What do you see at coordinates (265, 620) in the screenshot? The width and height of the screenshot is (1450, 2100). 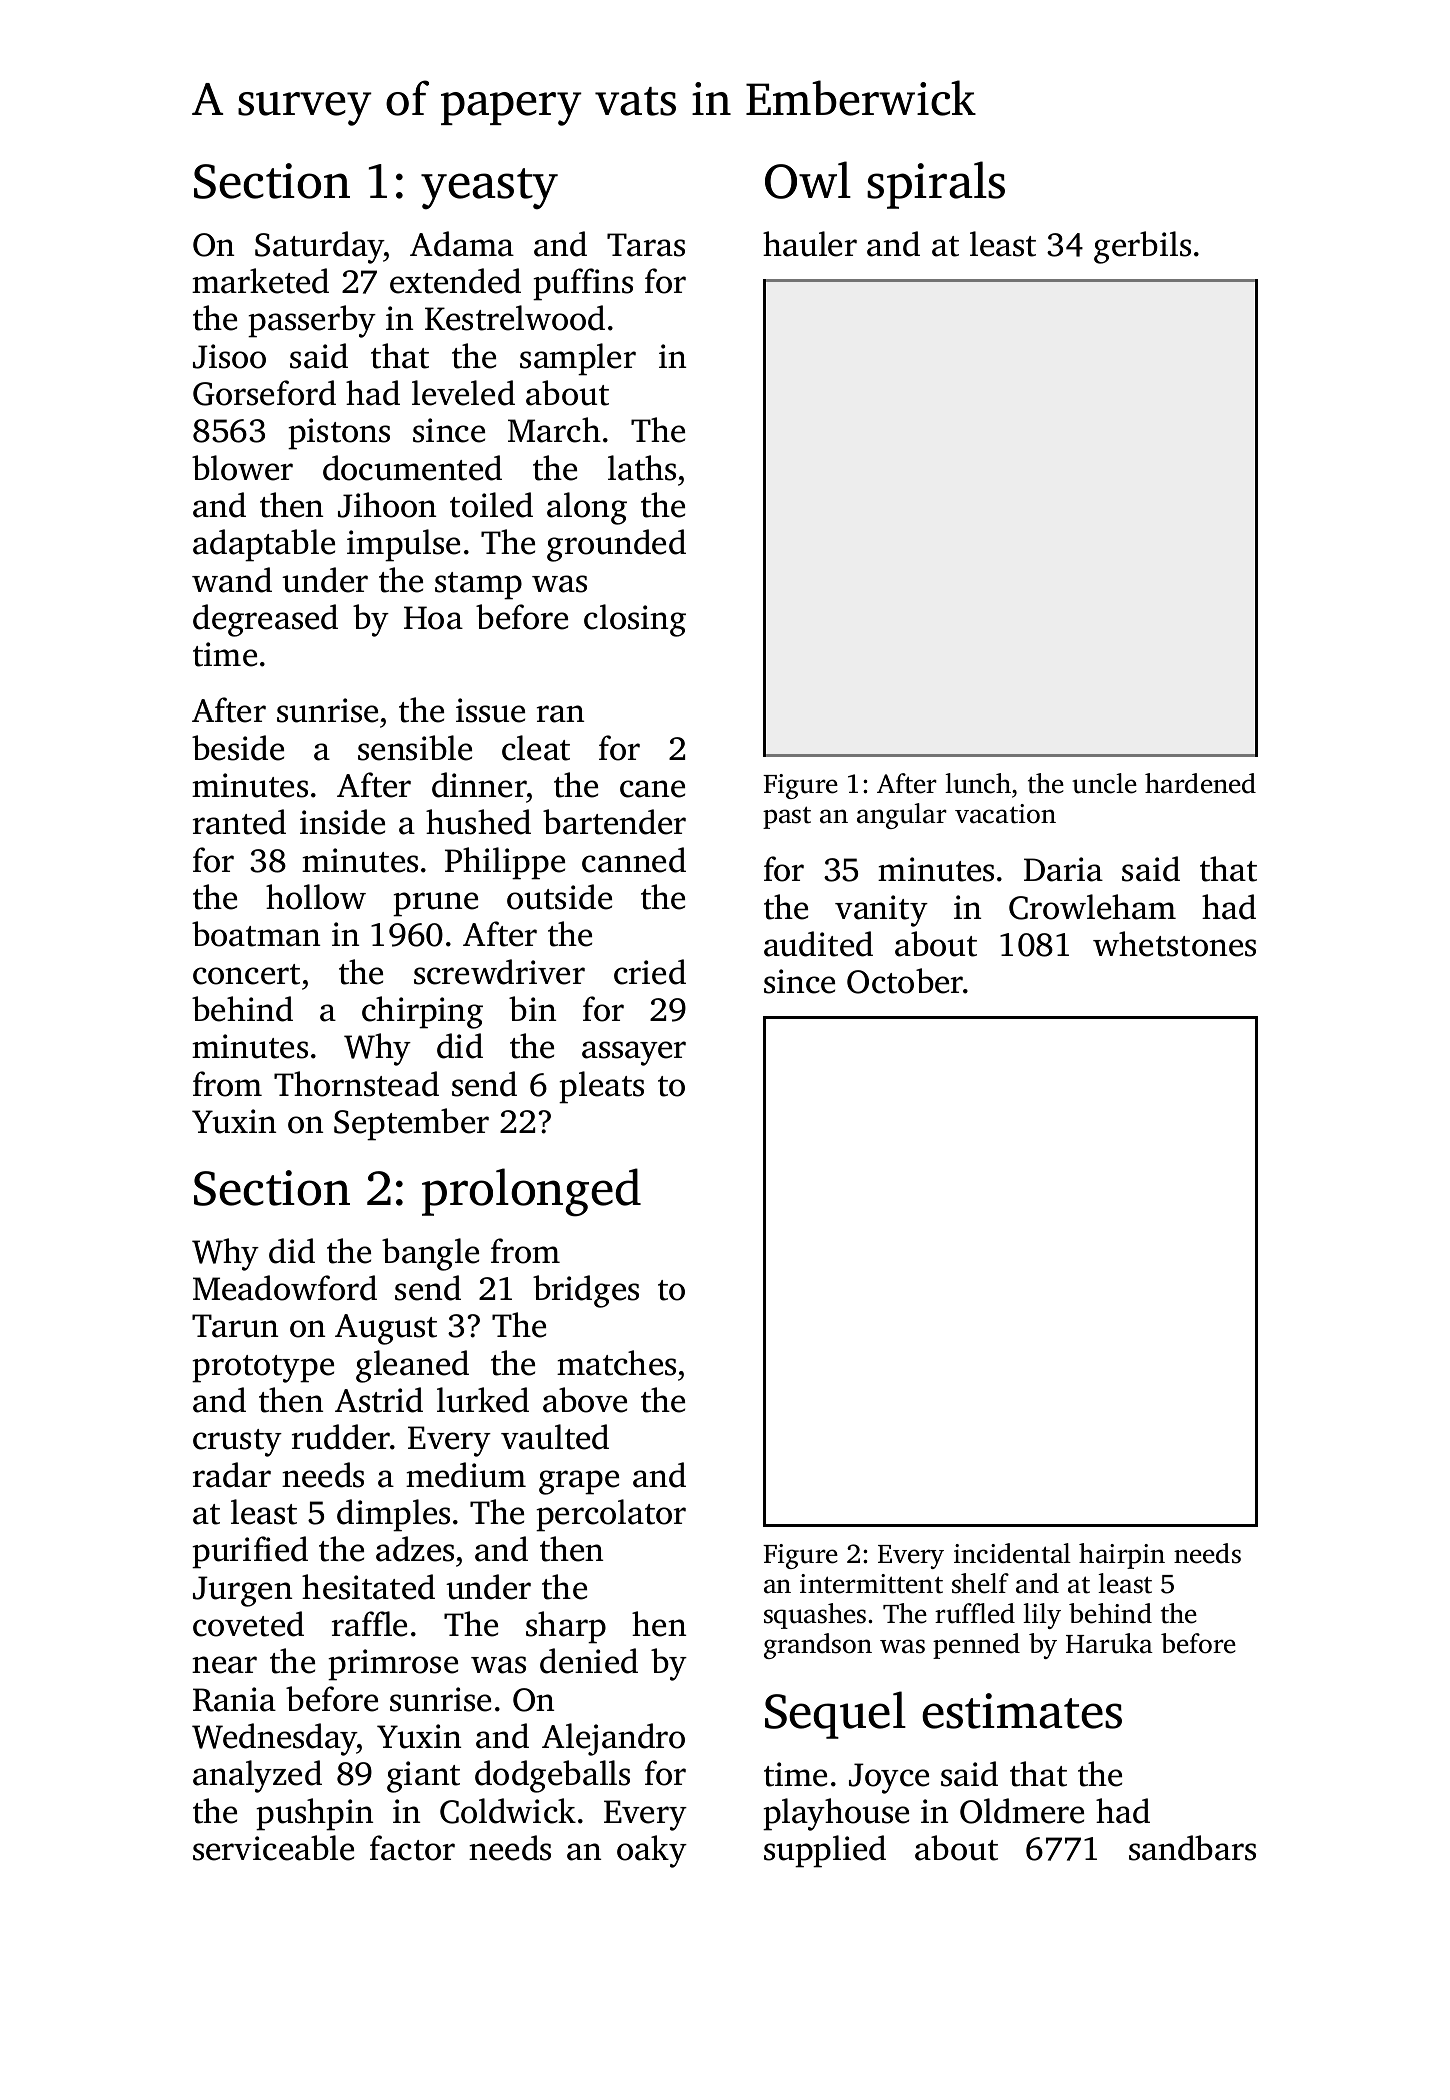 I see `degreased` at bounding box center [265, 620].
